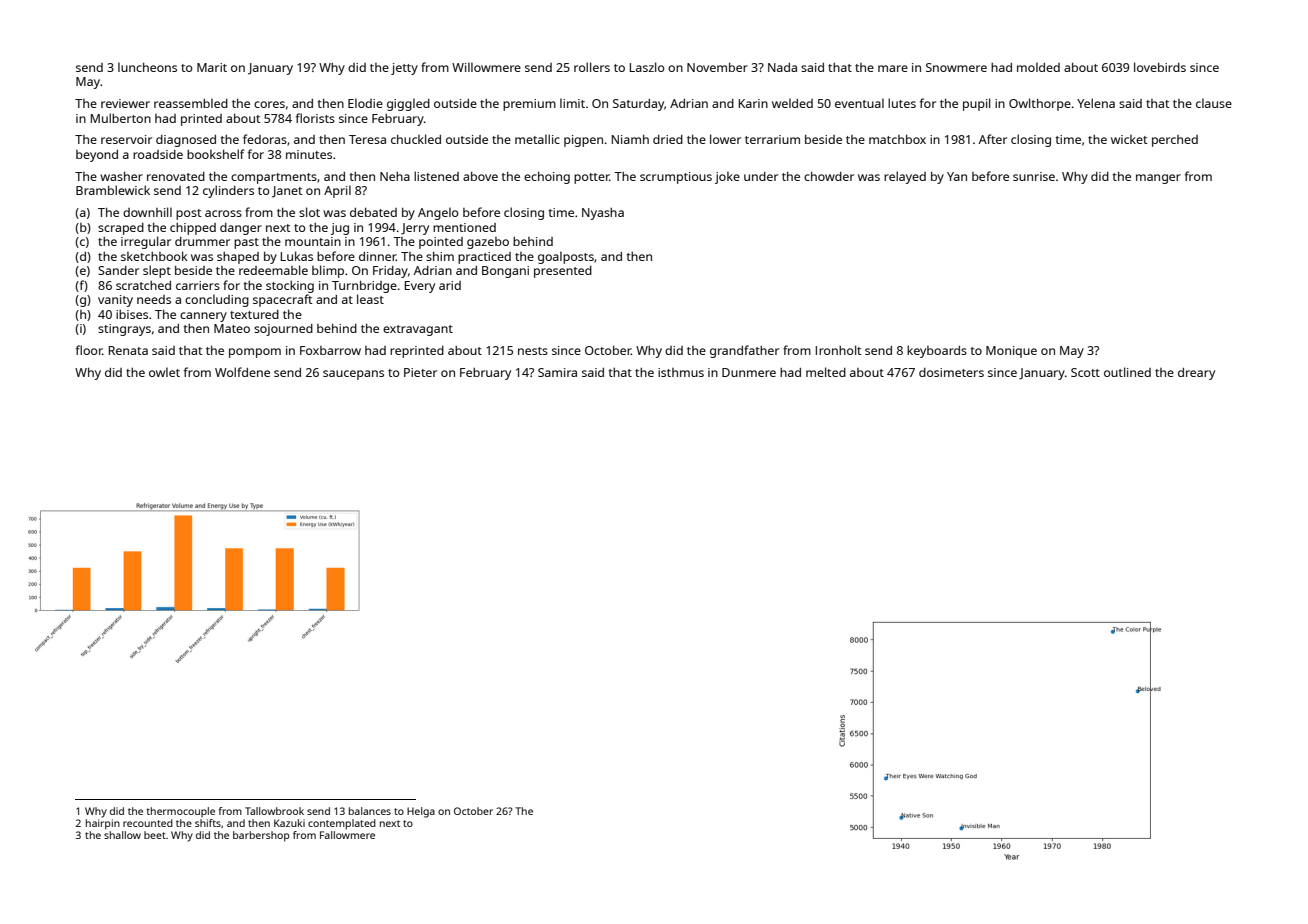  What do you see at coordinates (1196, 374) in the screenshot?
I see `dreary` at bounding box center [1196, 374].
